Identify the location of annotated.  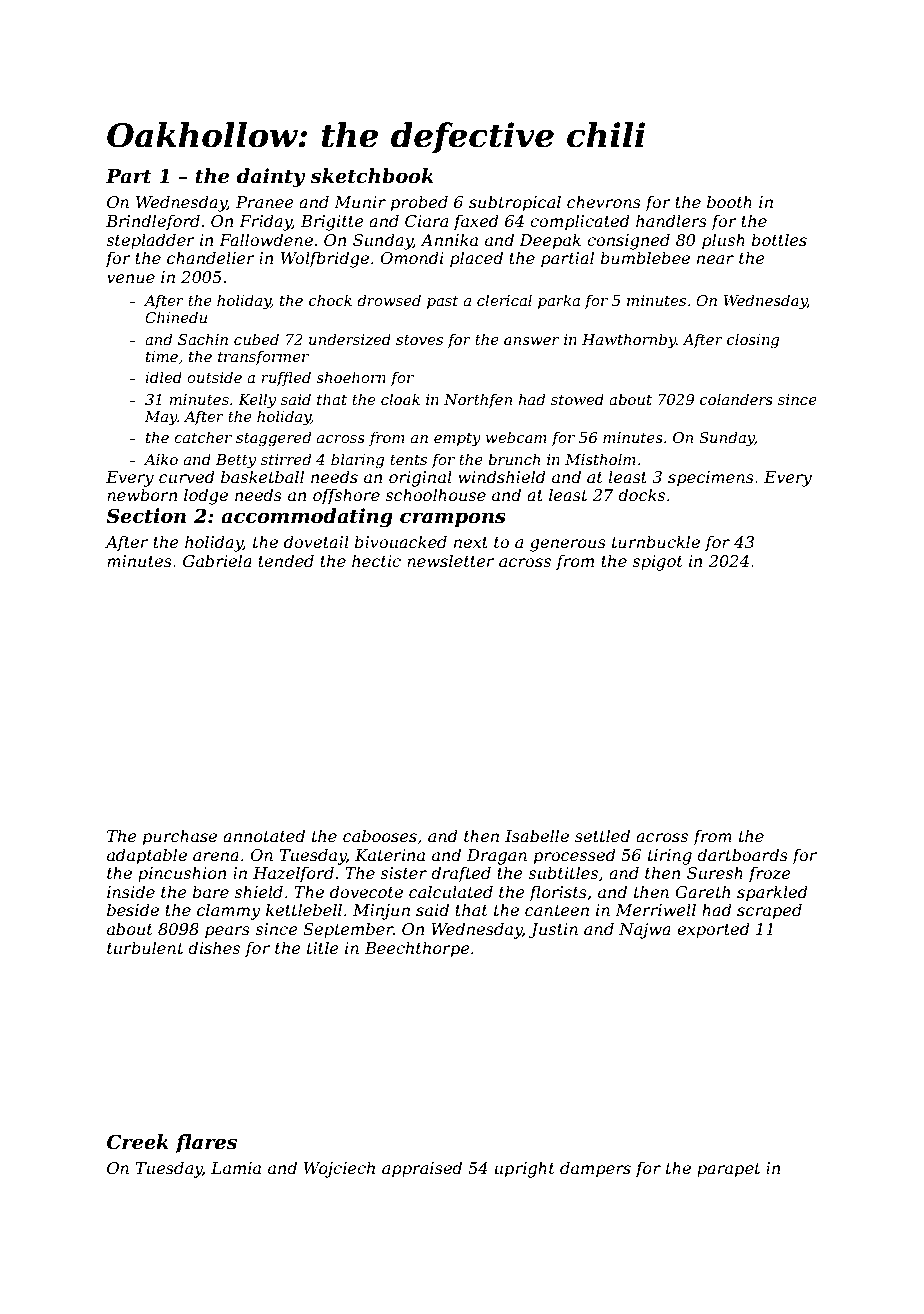
(264, 835).
